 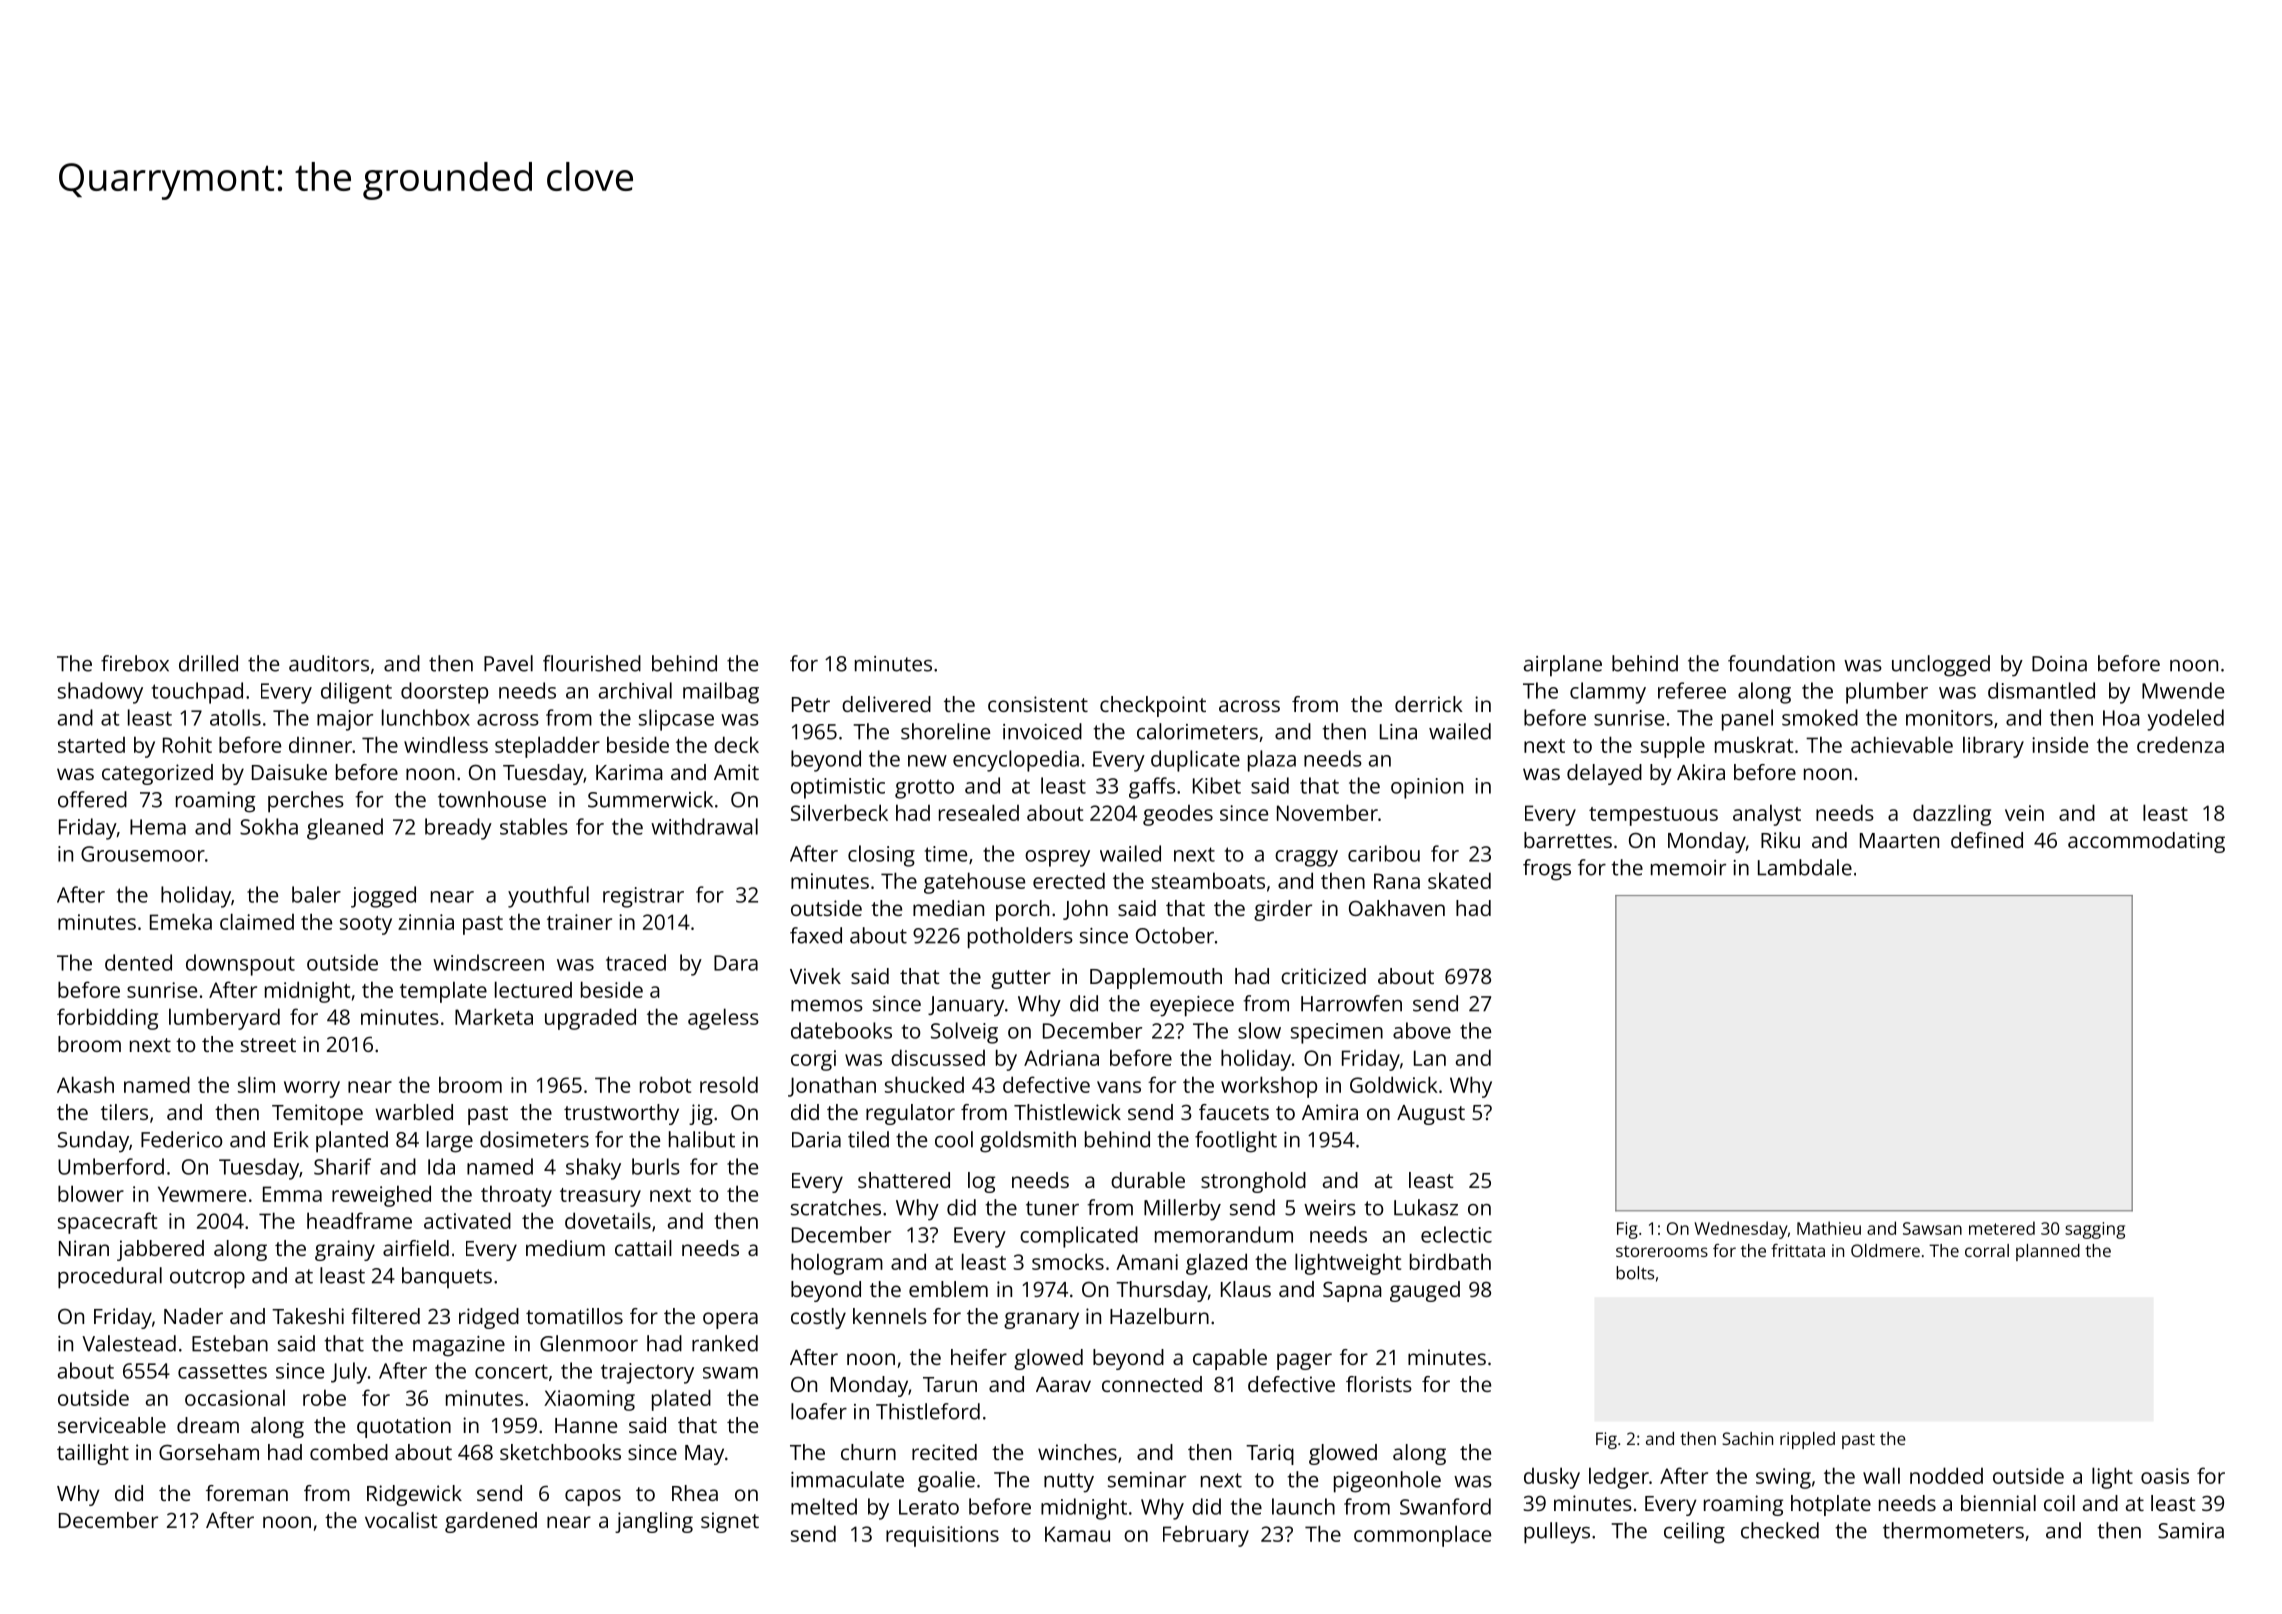 I want to click on shaky, so click(x=593, y=1169).
